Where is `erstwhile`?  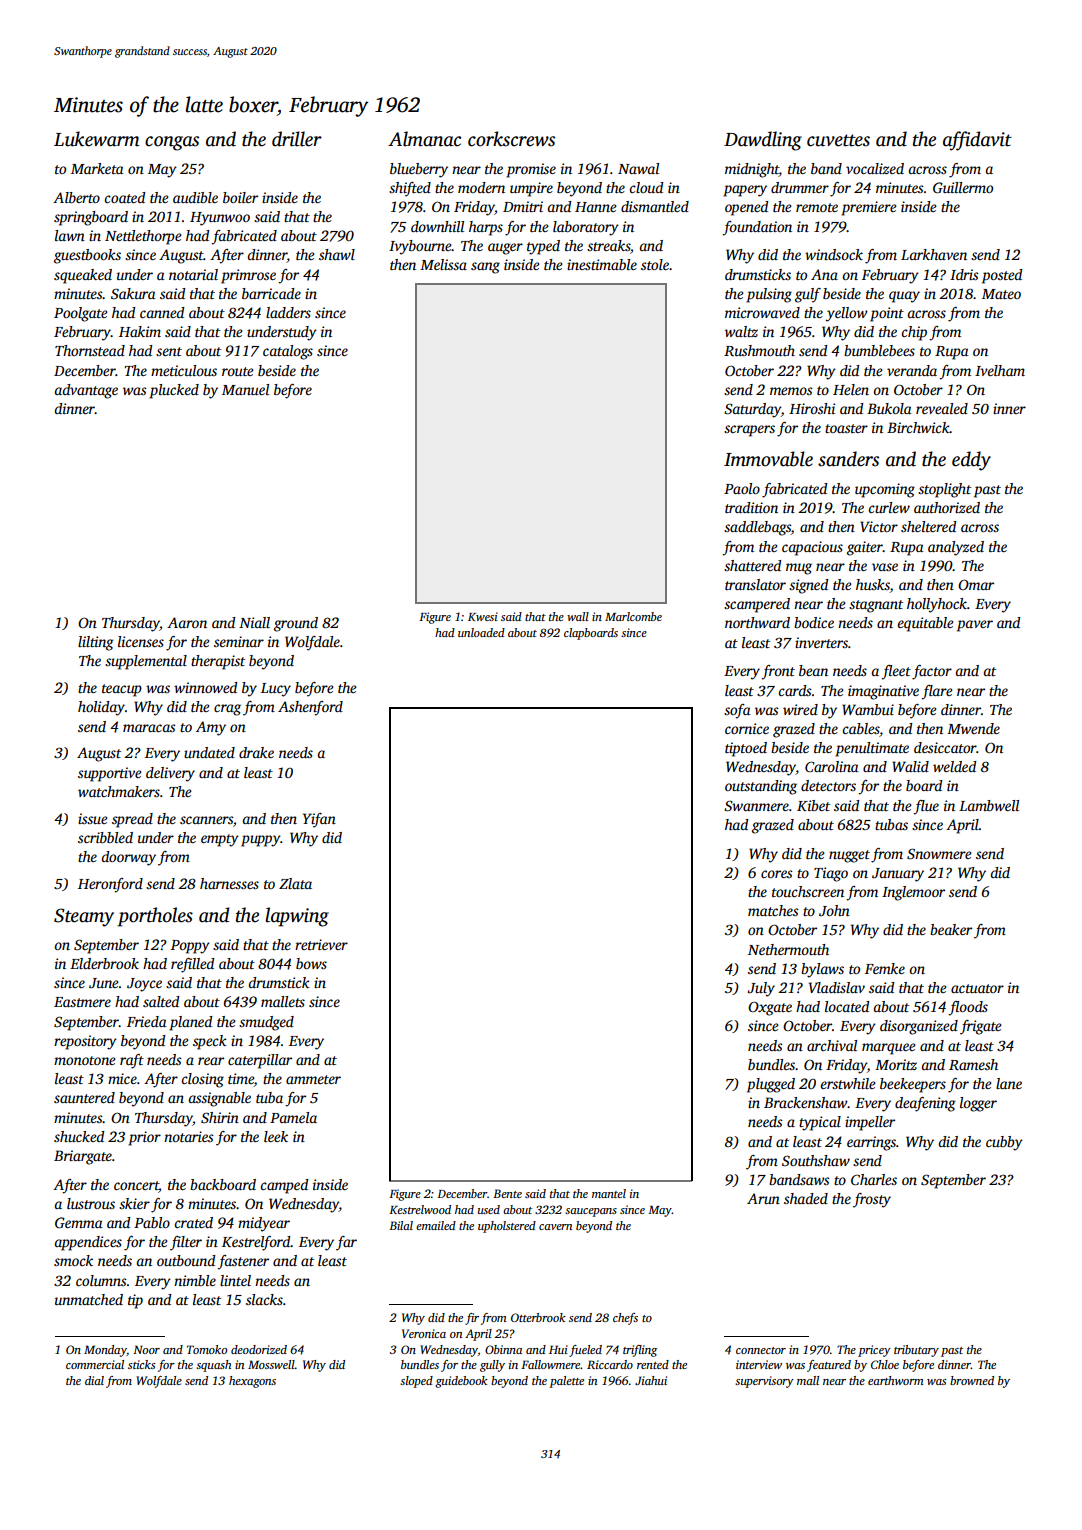 erstwhile is located at coordinates (847, 1083).
